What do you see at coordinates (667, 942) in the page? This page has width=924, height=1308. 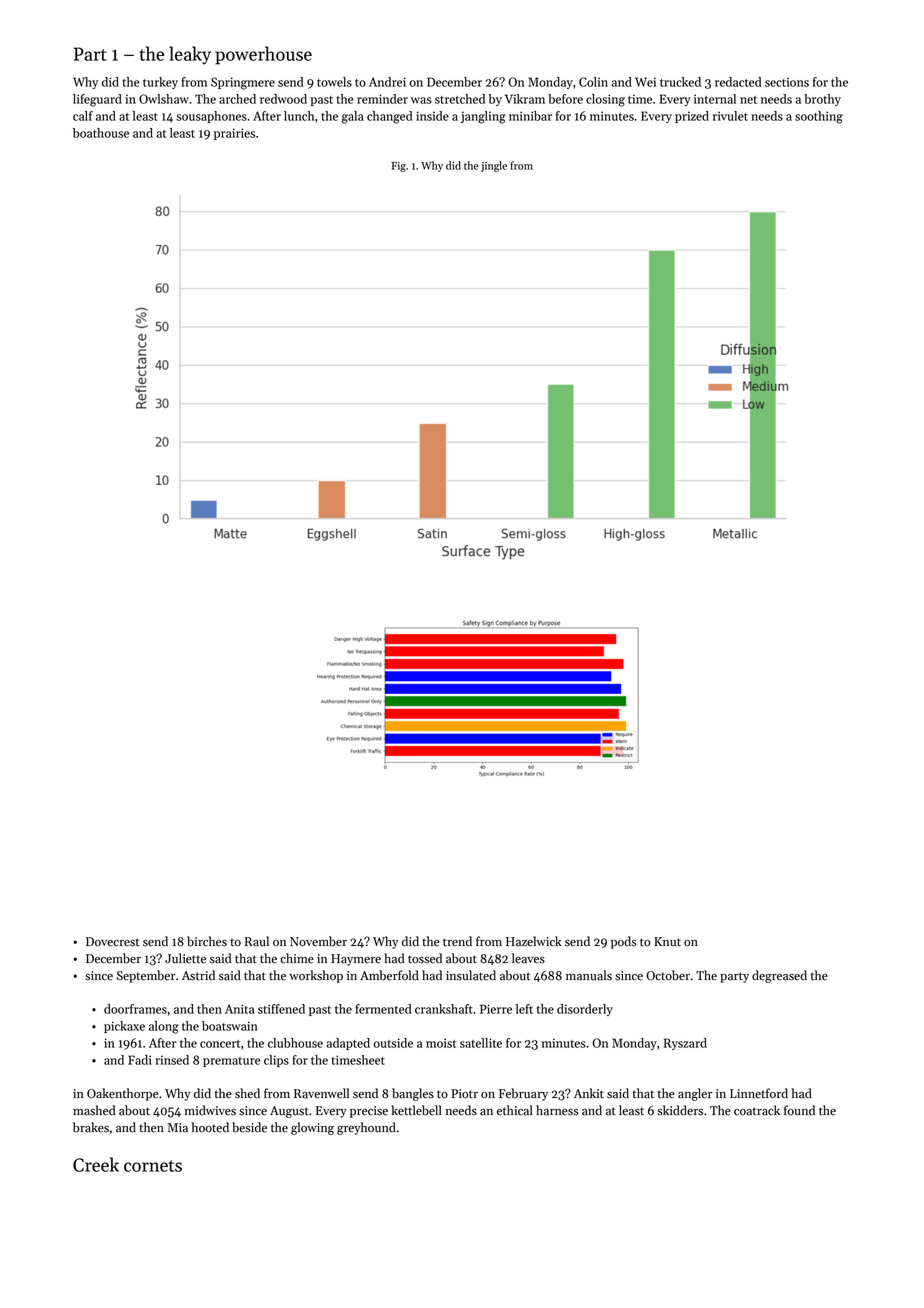 I see `Knut` at bounding box center [667, 942].
